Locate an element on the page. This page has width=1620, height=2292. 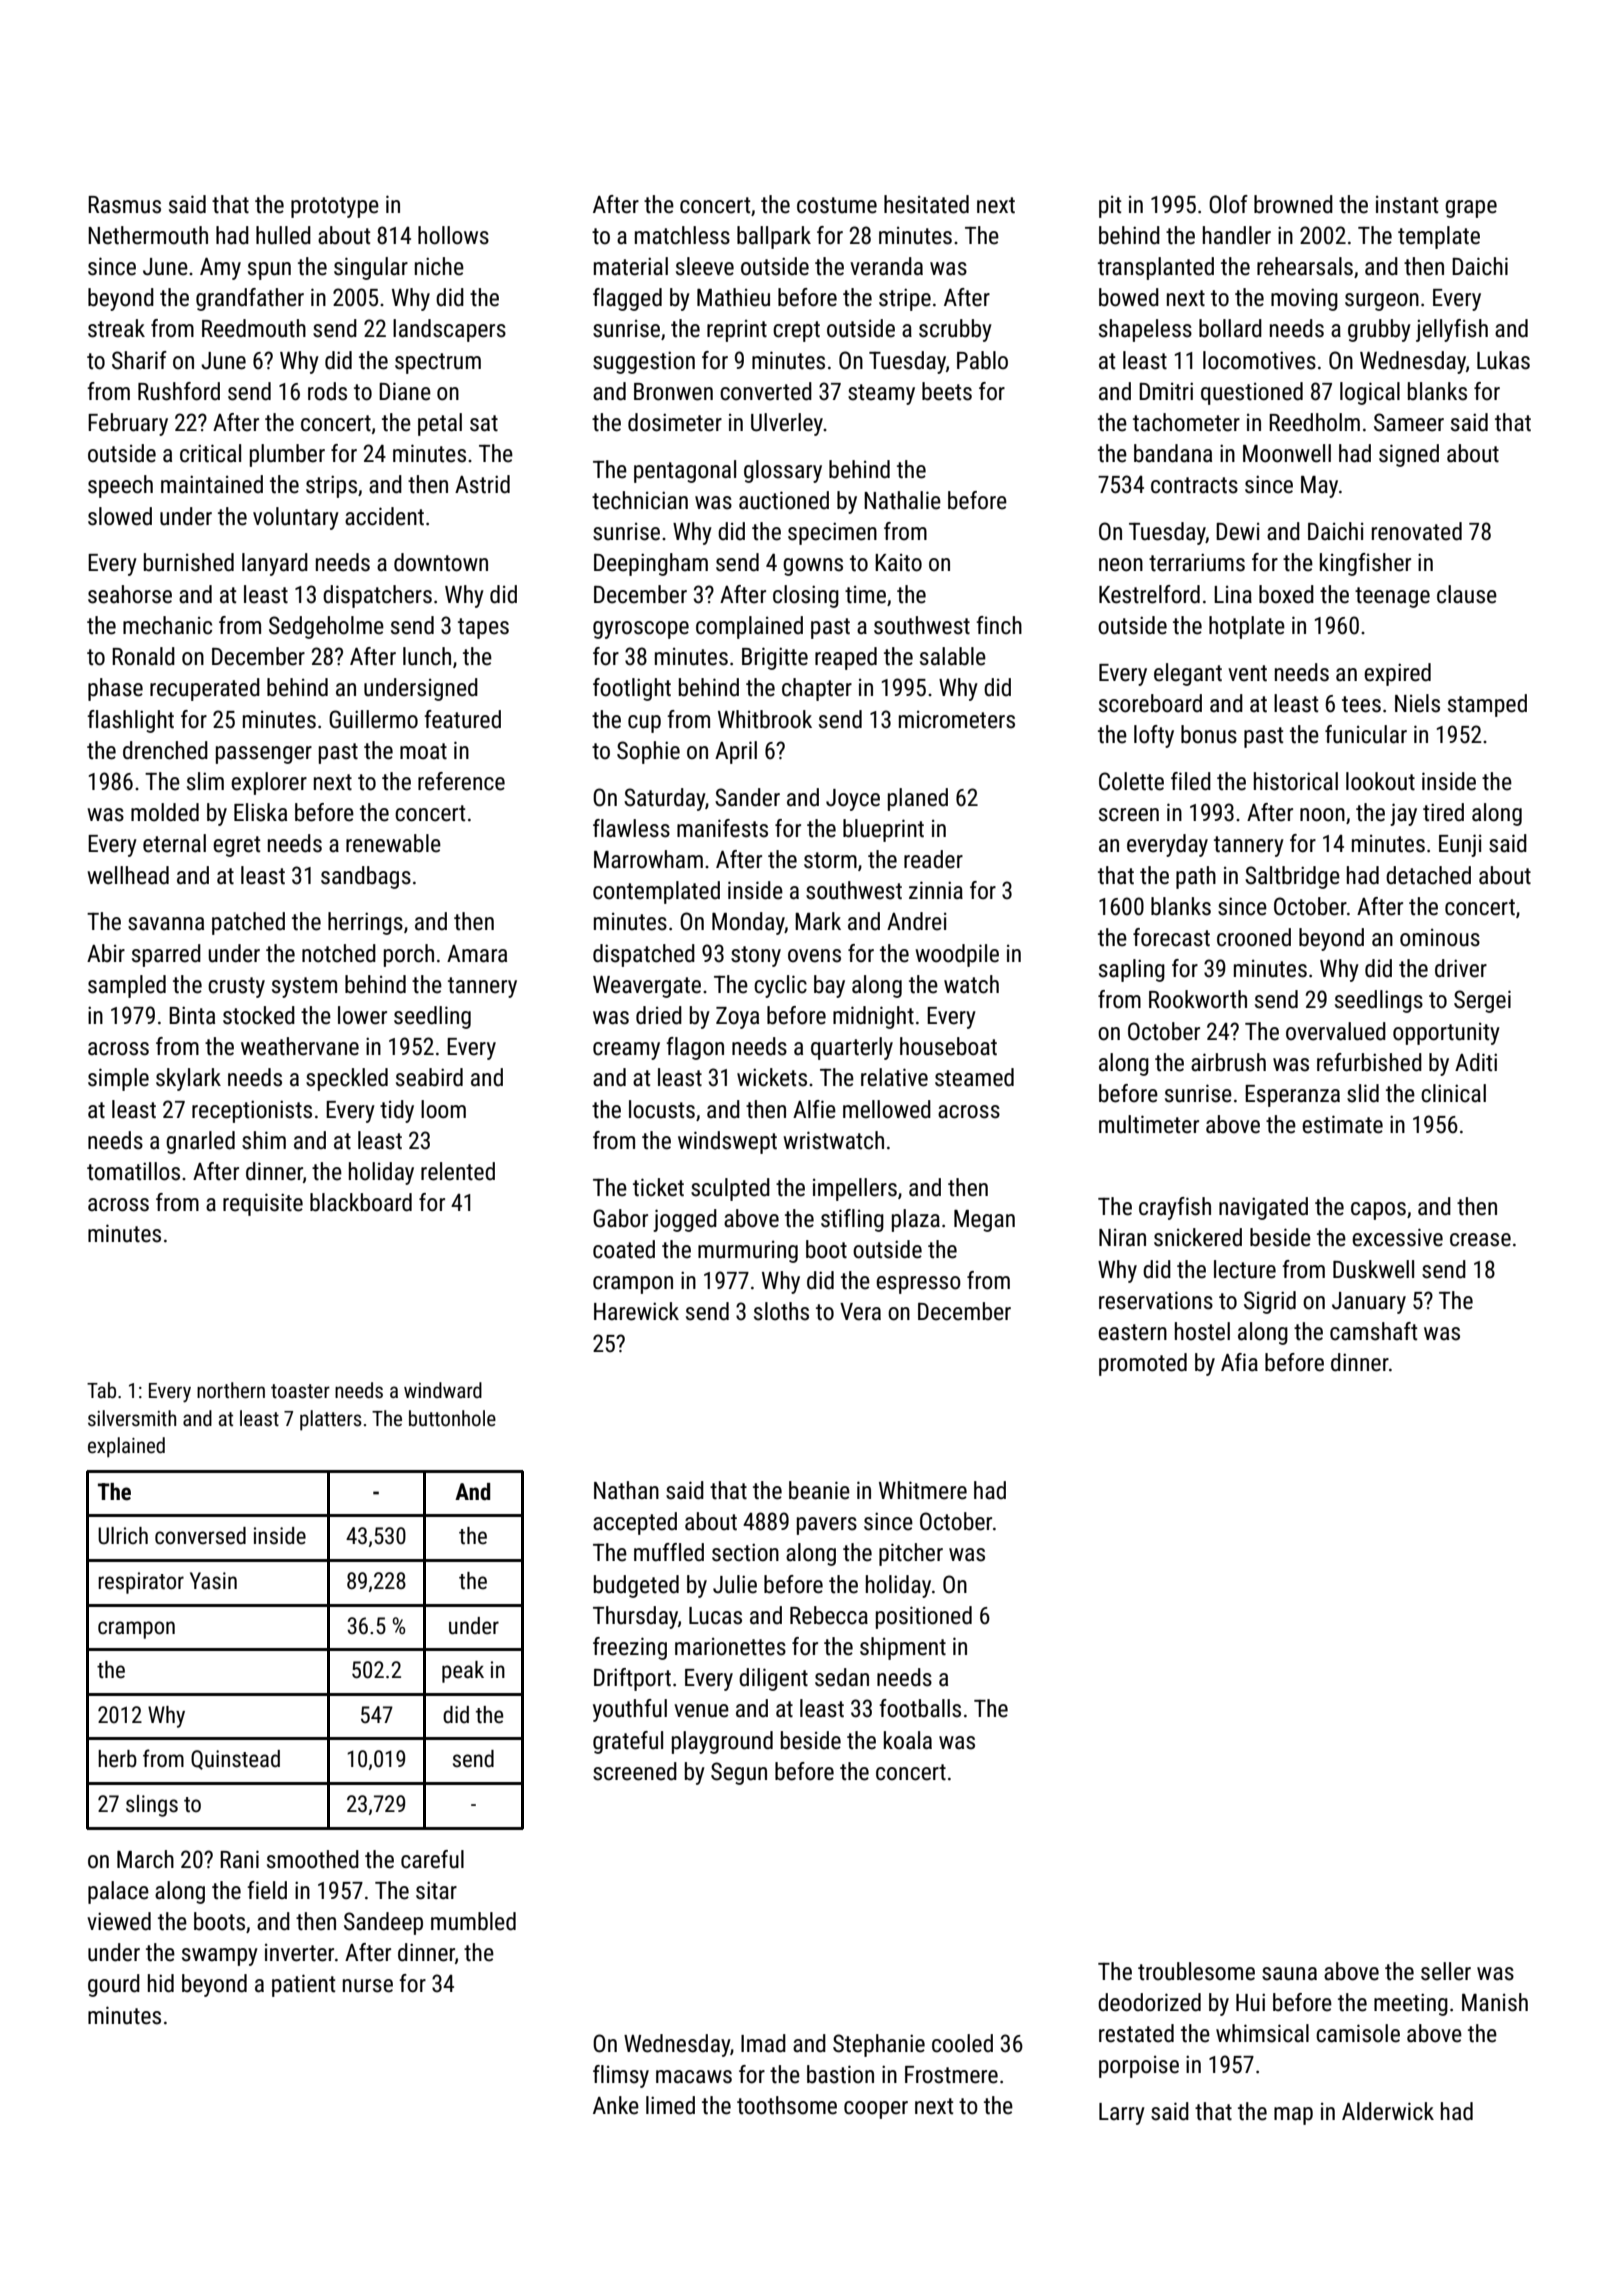
footballs is located at coordinates (920, 1708).
